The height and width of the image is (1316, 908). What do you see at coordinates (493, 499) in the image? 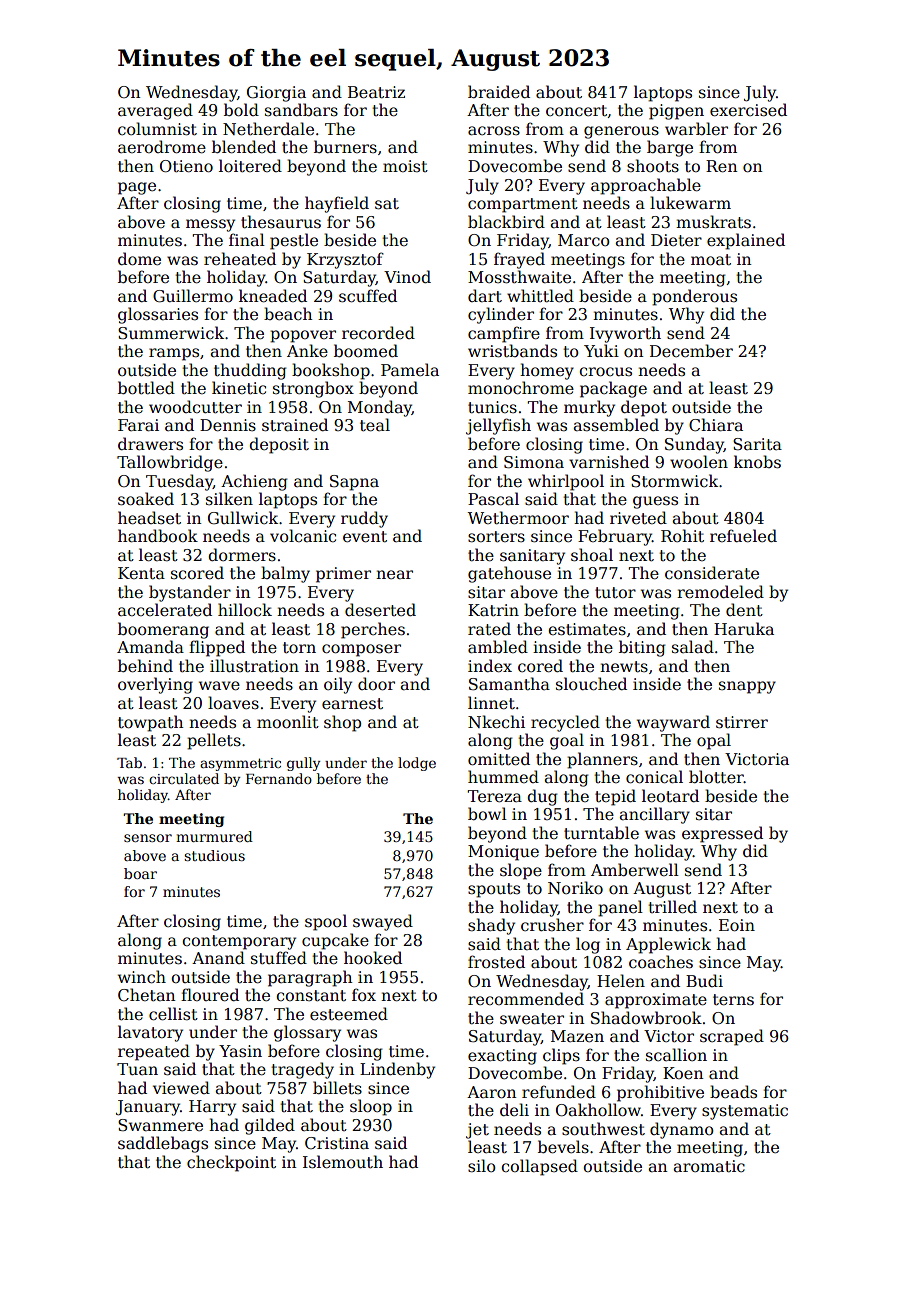
I see `Pascal` at bounding box center [493, 499].
